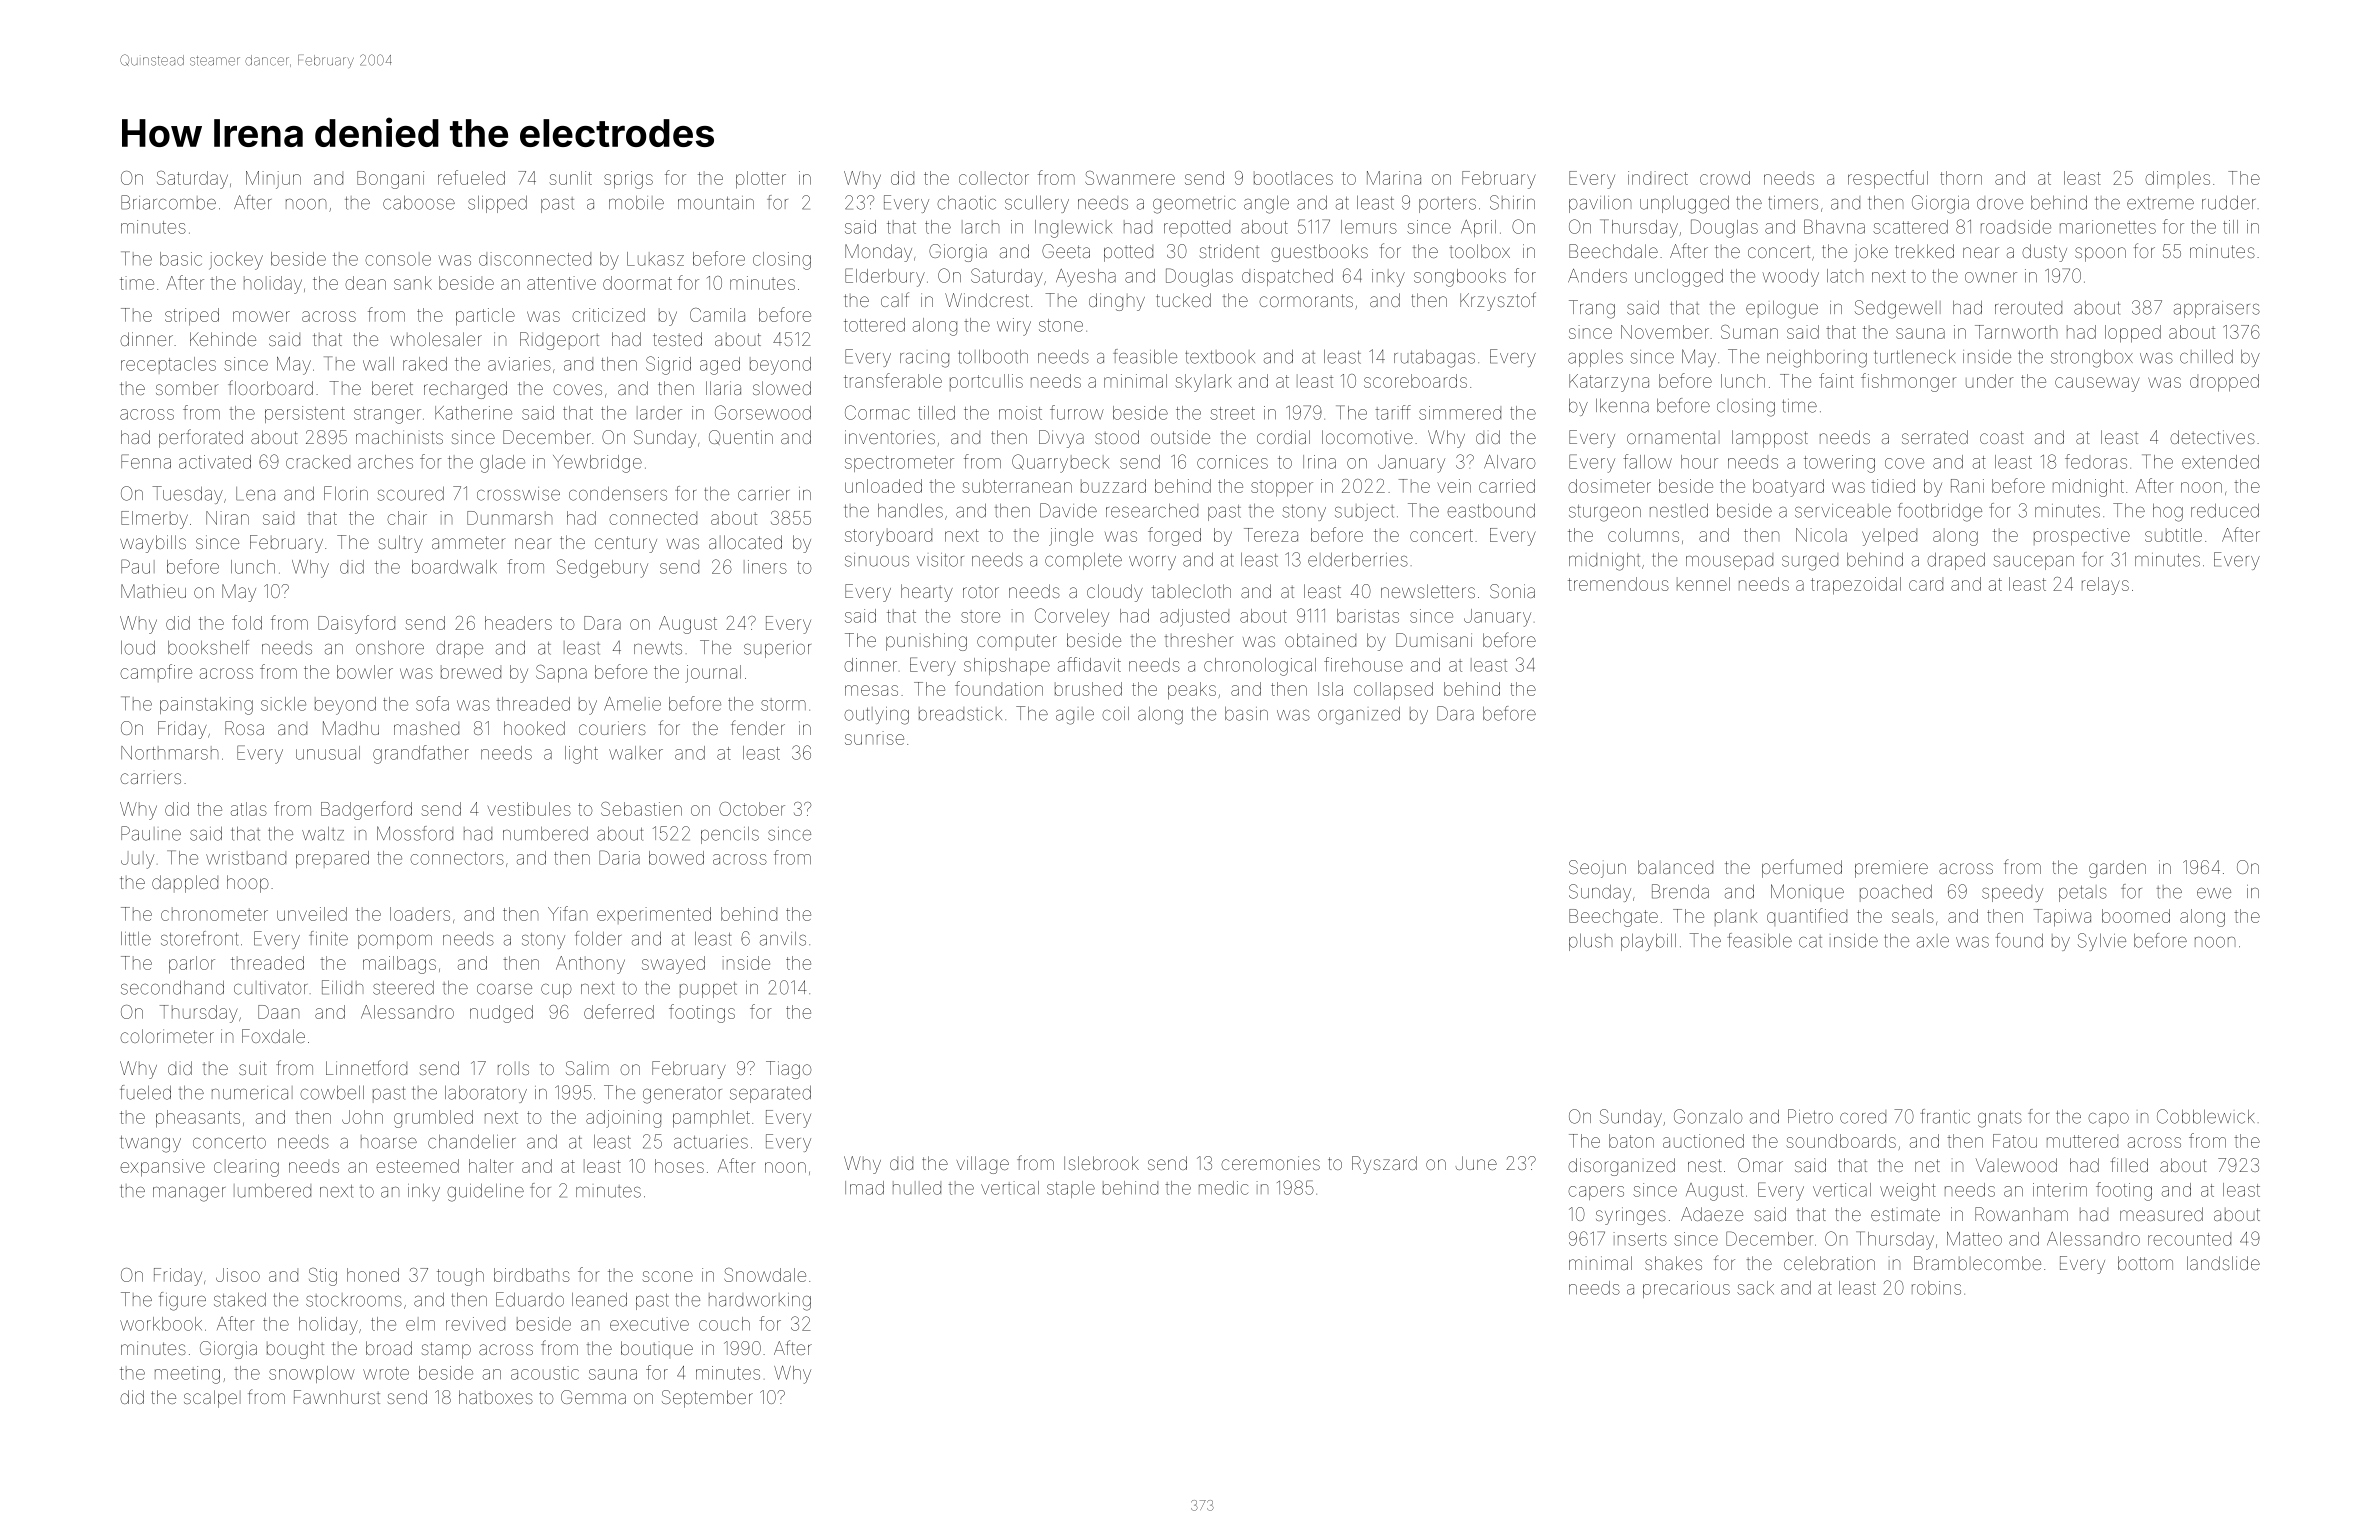  What do you see at coordinates (1130, 178) in the screenshot?
I see `Swanmere` at bounding box center [1130, 178].
